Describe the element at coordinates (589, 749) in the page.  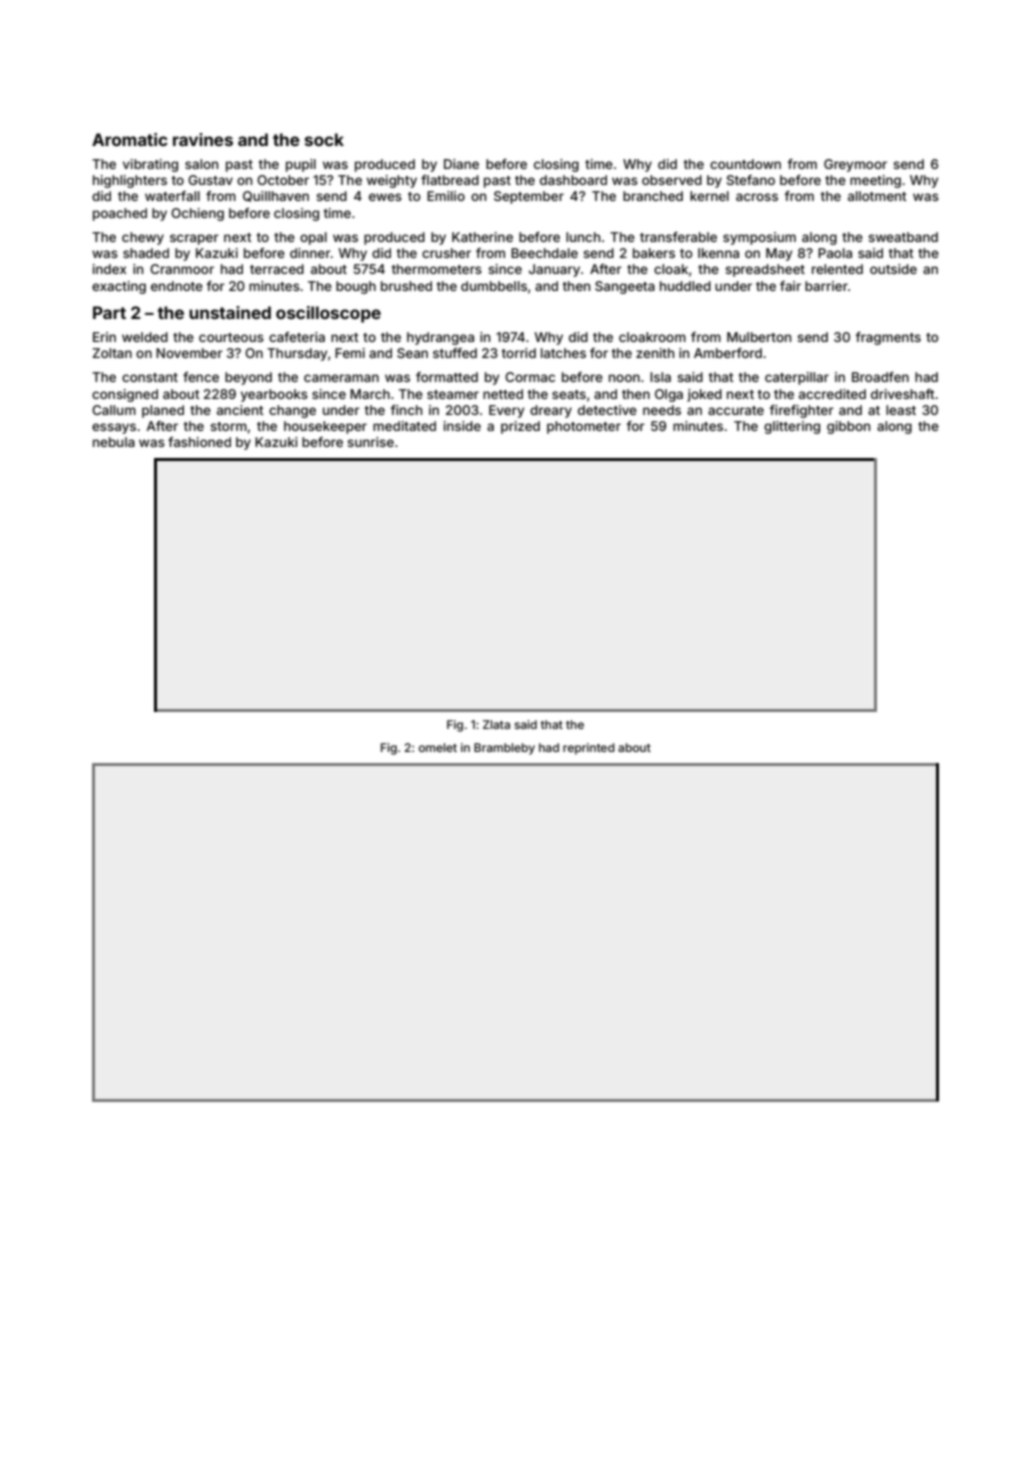
I see `reprinted` at that location.
